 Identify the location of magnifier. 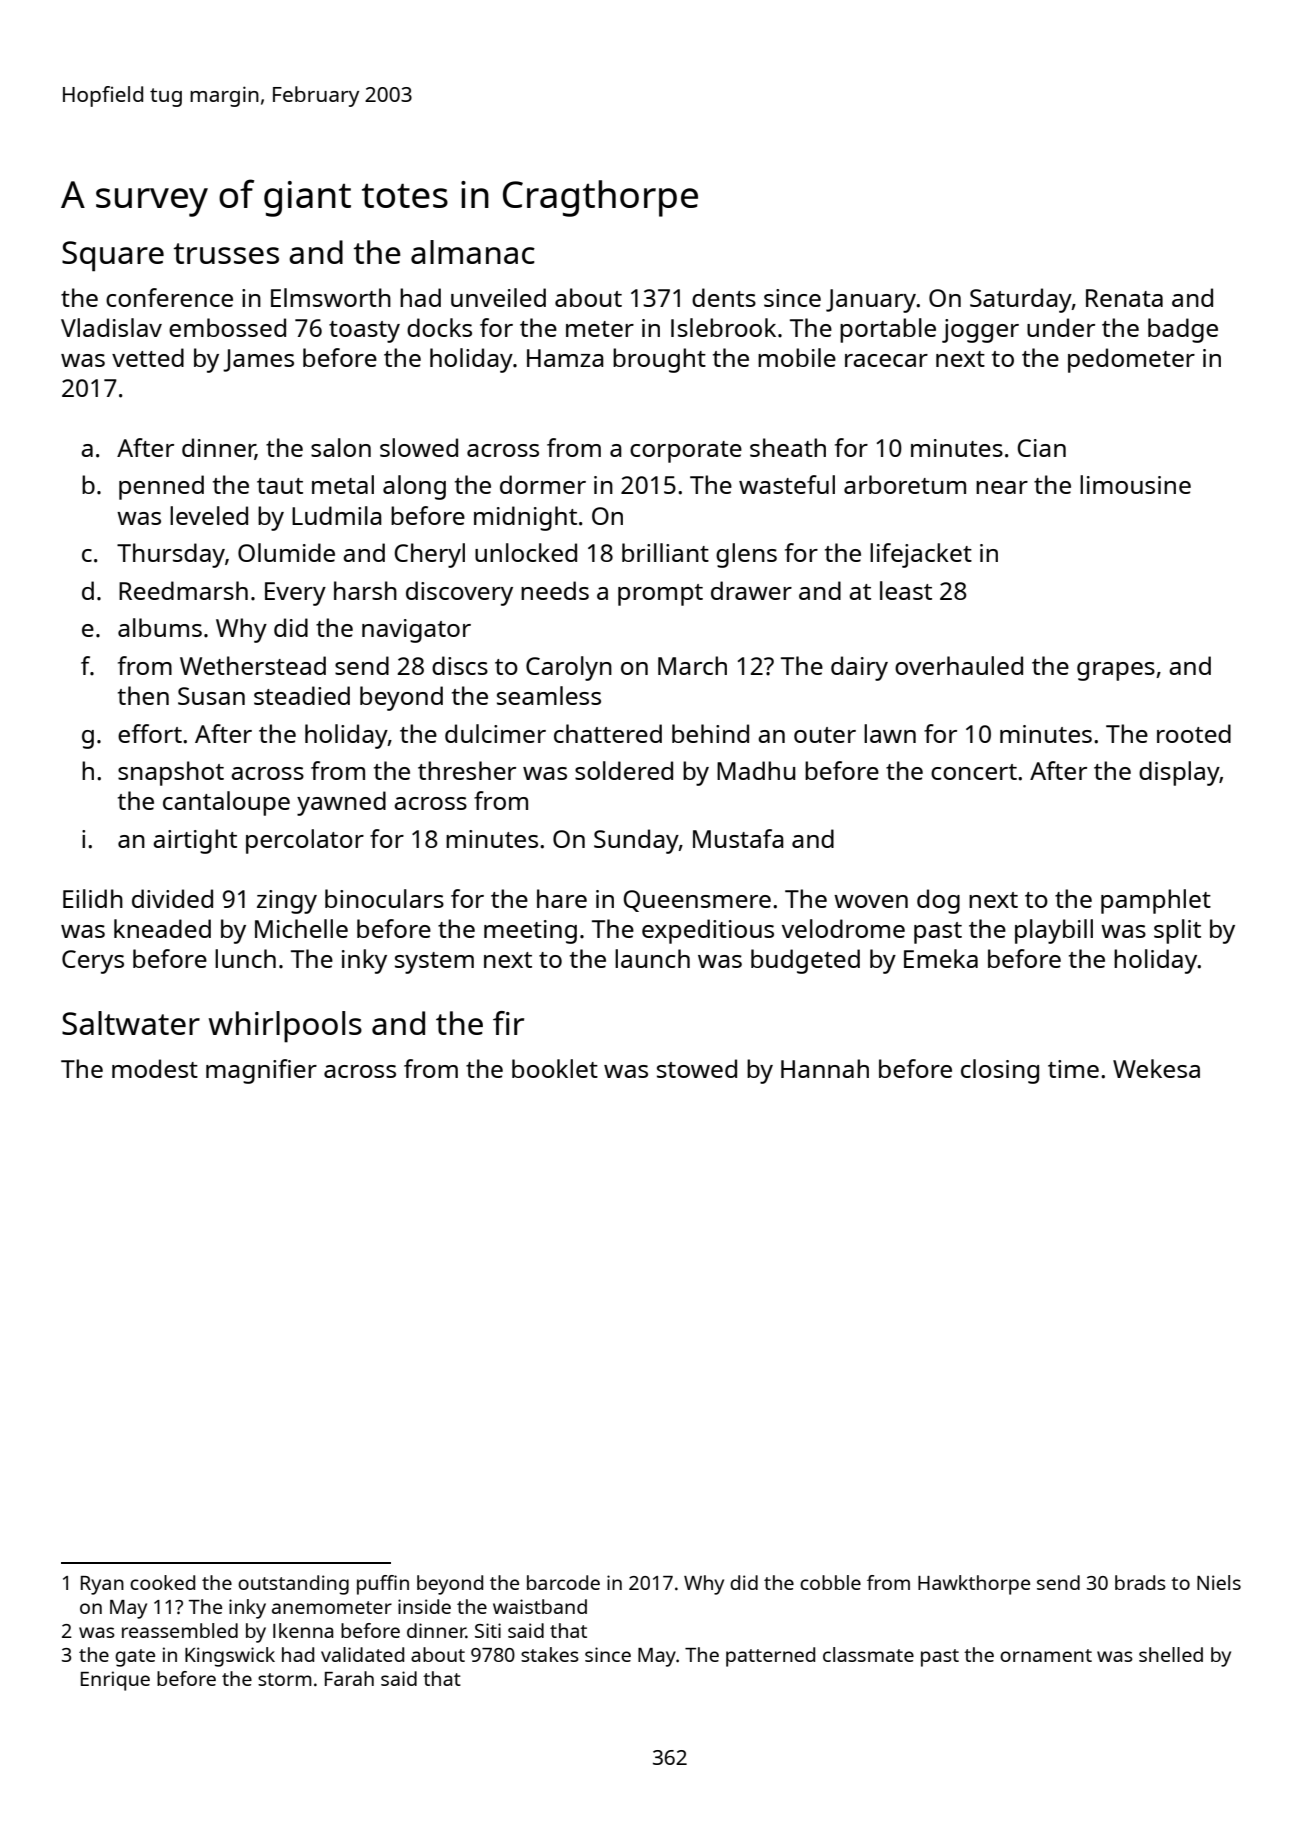
(261, 1071).
